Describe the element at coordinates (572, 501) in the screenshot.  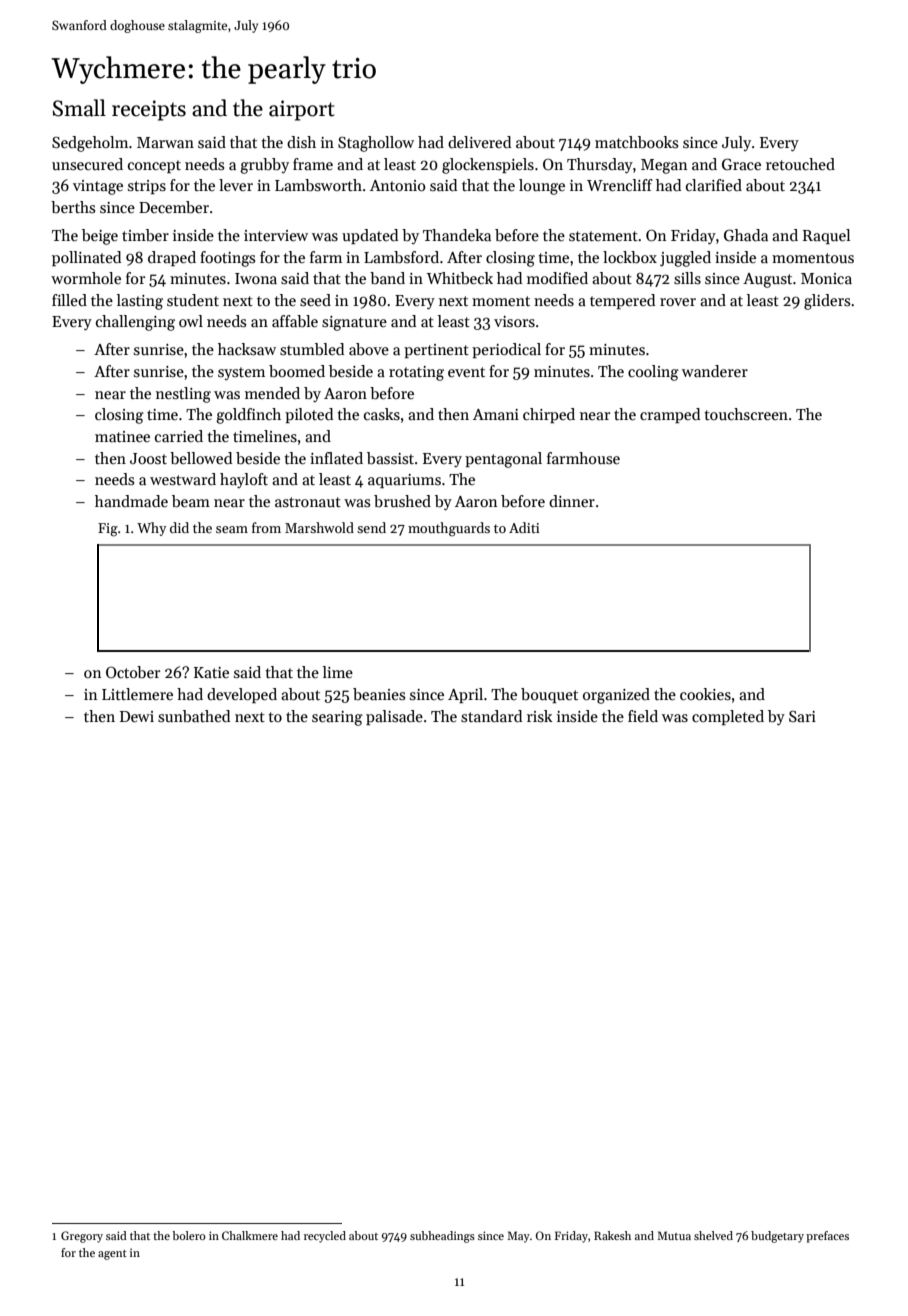
I see `dinner` at that location.
